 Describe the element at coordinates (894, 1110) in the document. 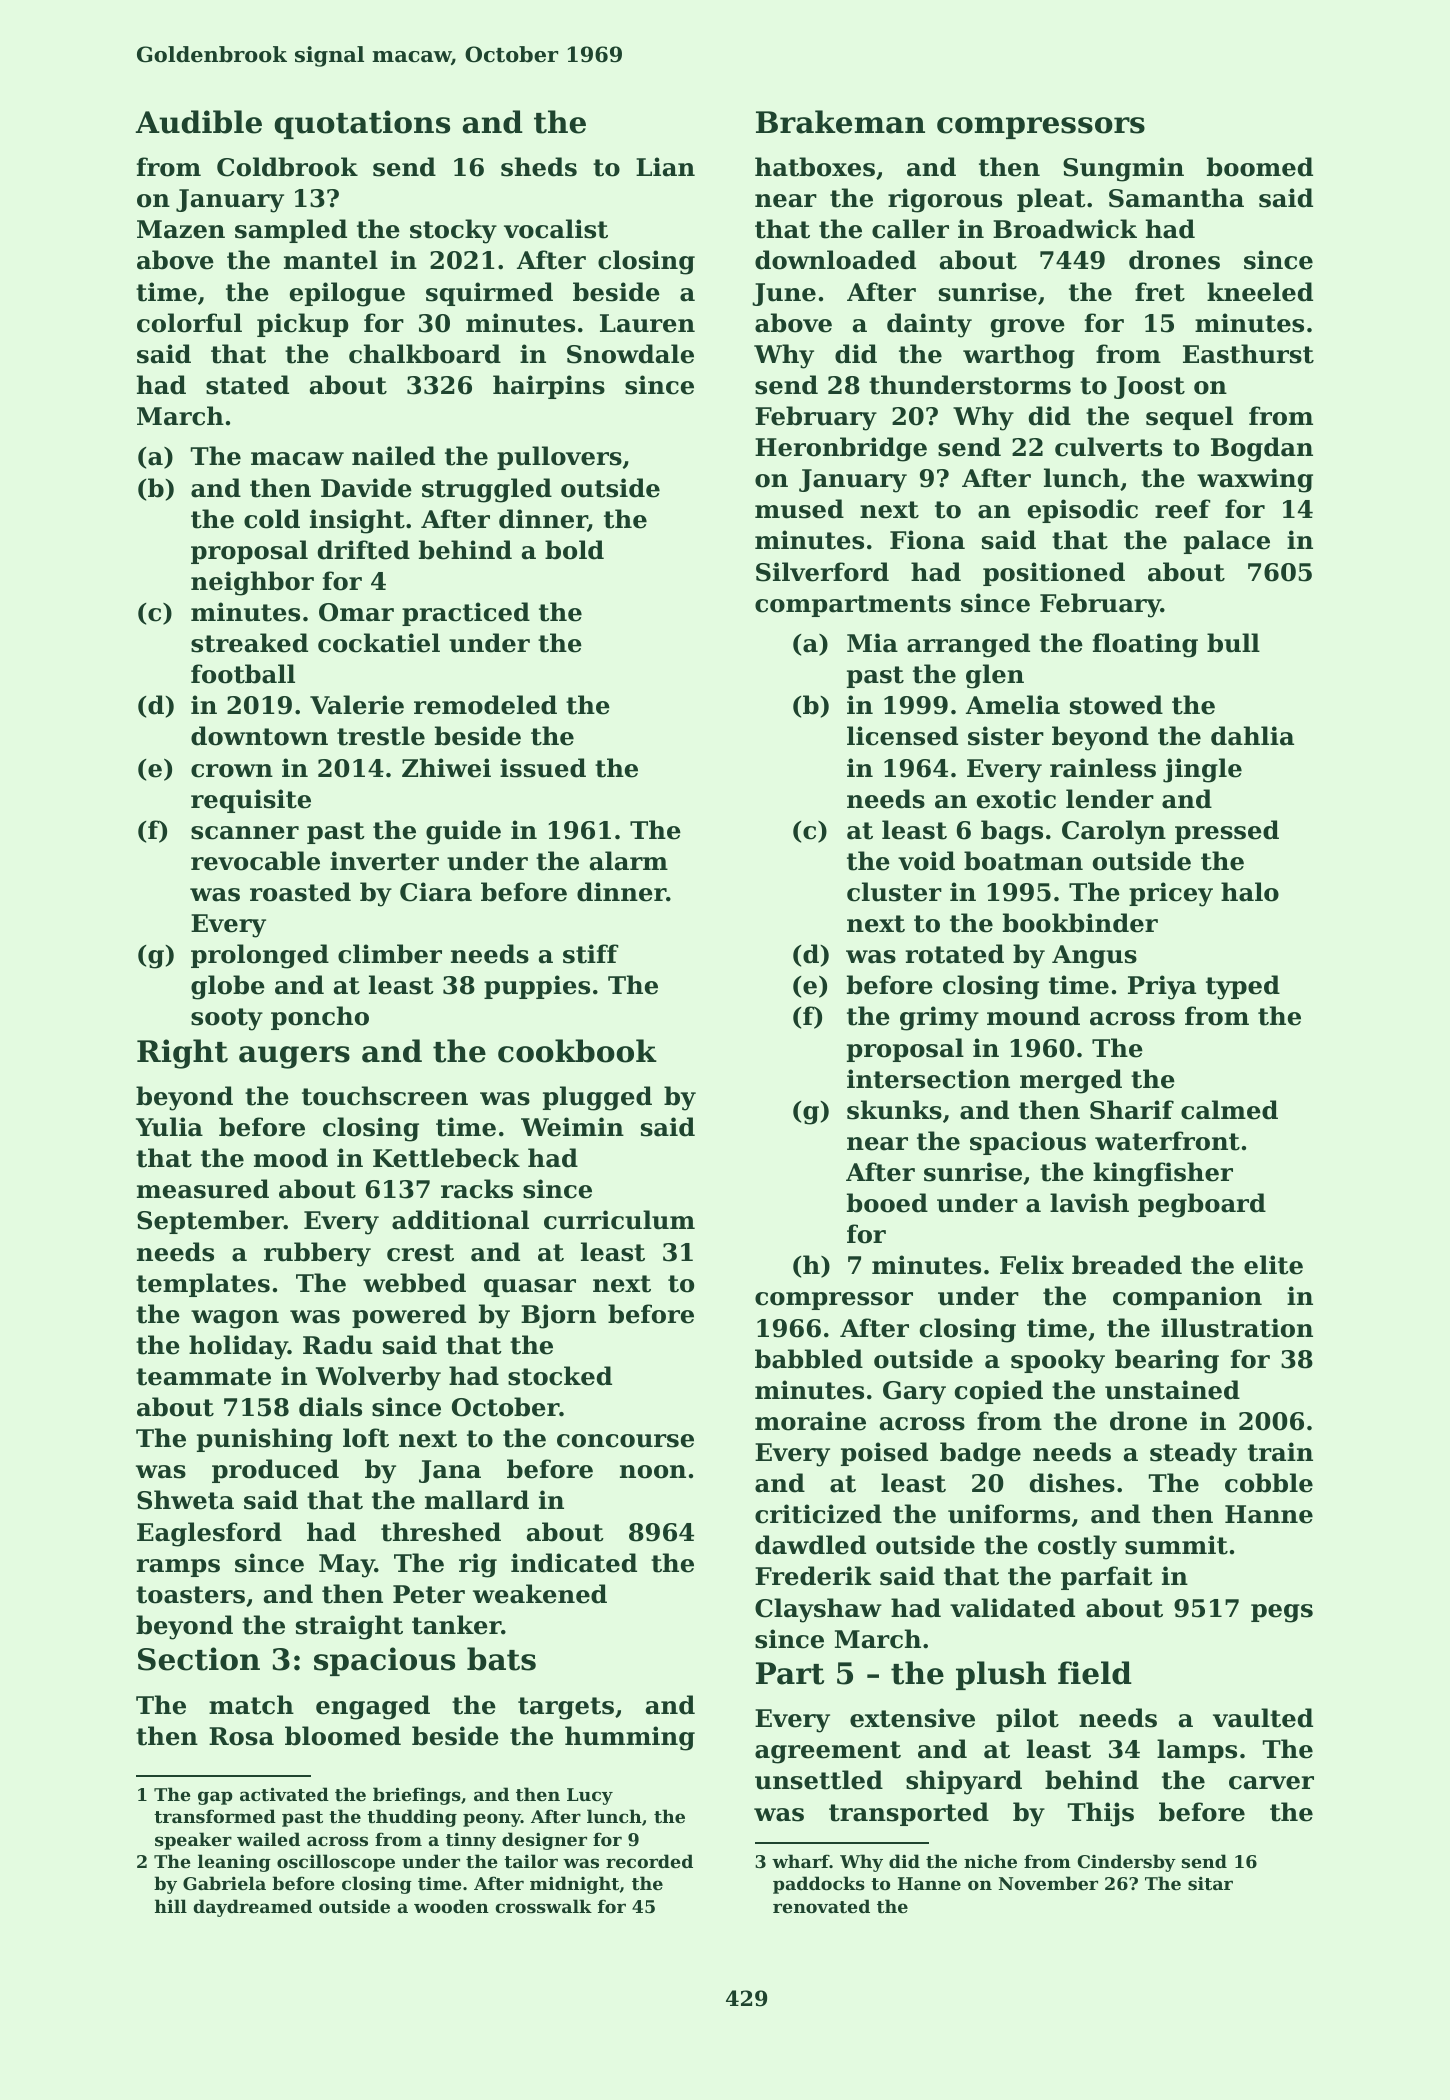

I see `skunks` at that location.
